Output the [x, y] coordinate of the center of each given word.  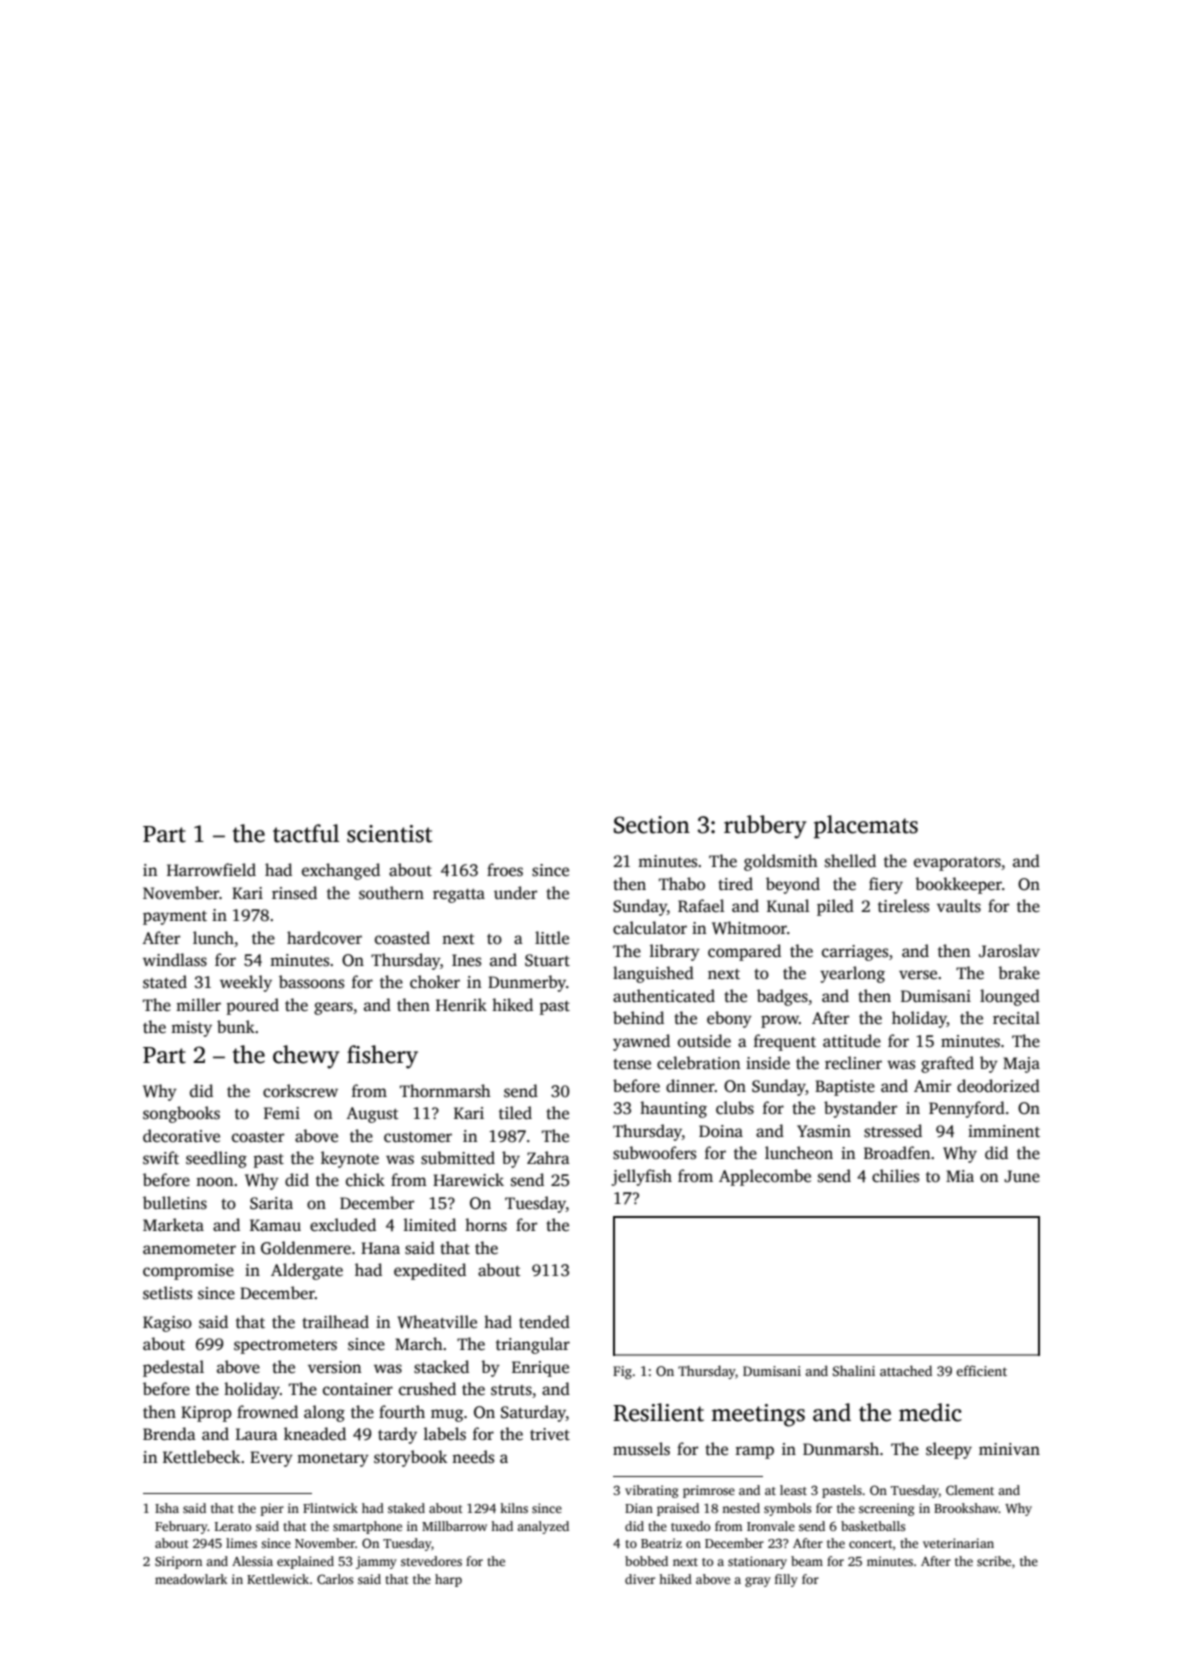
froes [505, 870]
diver [640, 1579]
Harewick [468, 1180]
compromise [188, 1272]
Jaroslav [1009, 951]
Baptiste [845, 1088]
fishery [382, 1057]
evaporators [957, 864]
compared [744, 952]
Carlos [335, 1579]
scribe [994, 1561]
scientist [389, 834]
